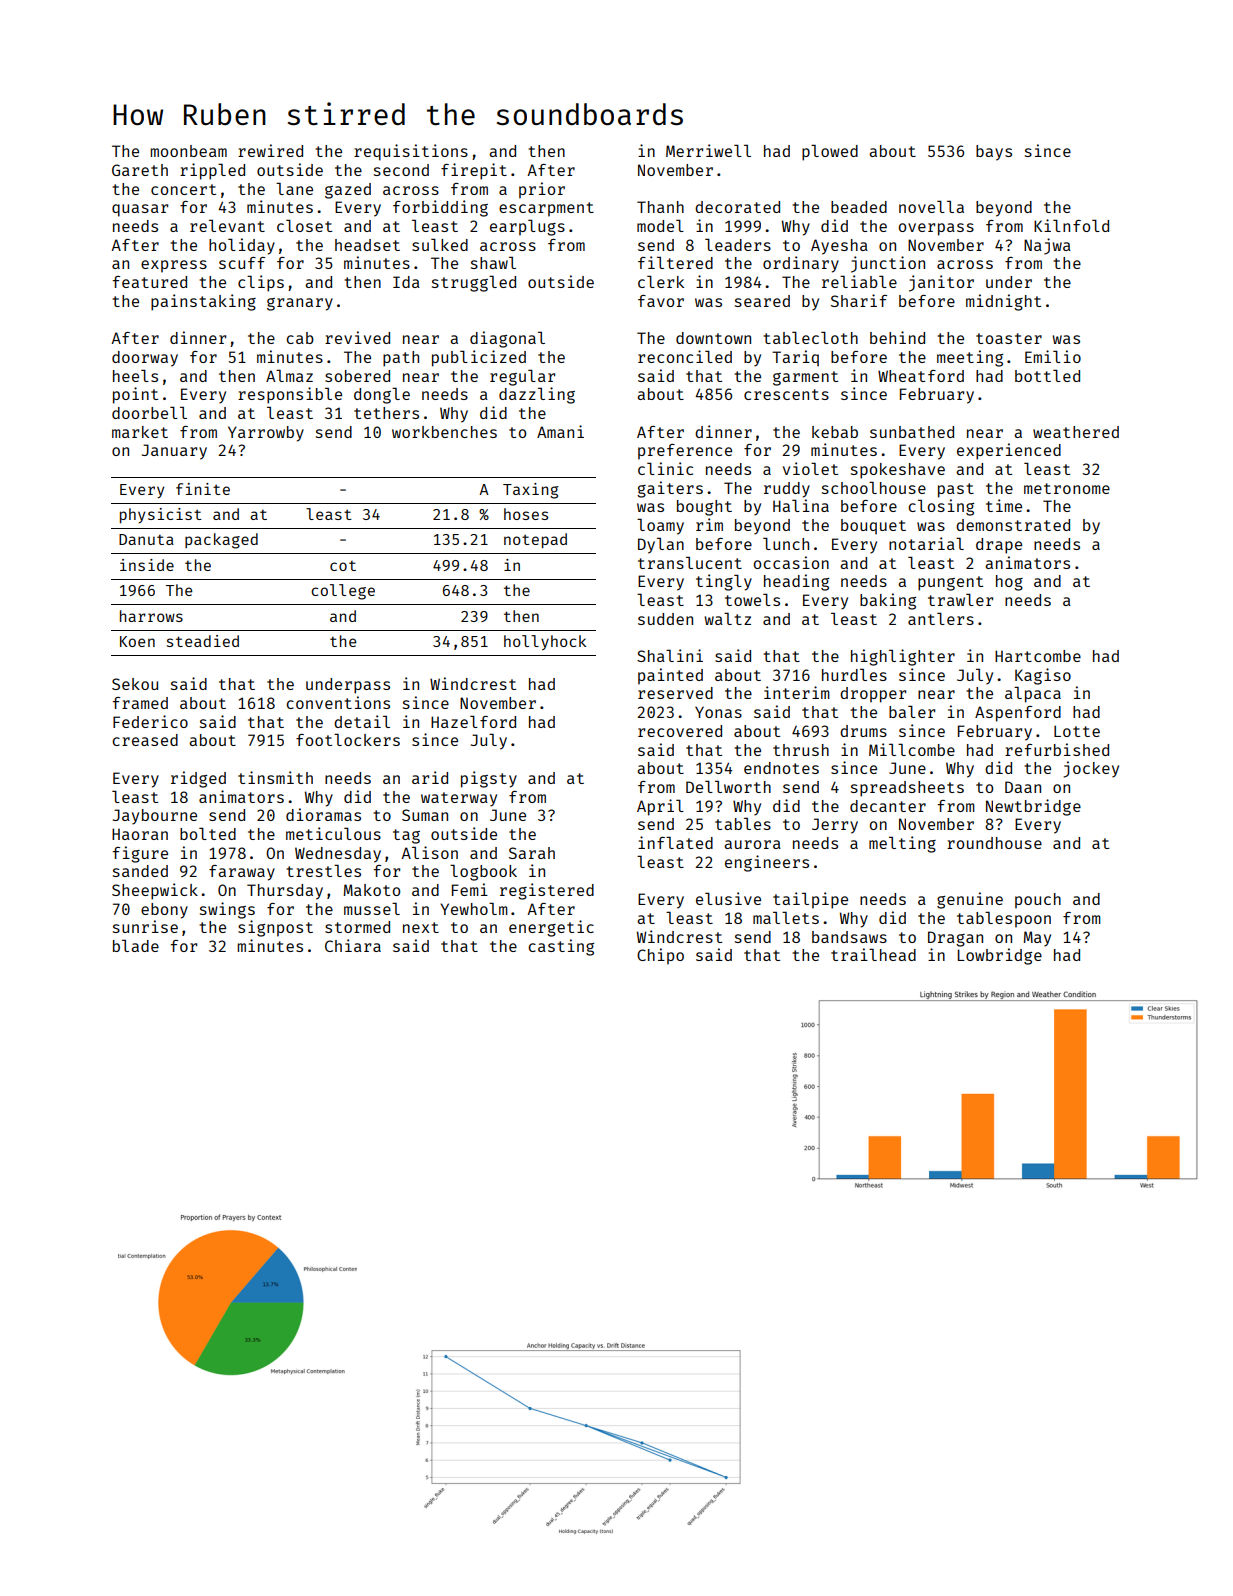 The image size is (1233, 1596). What do you see at coordinates (242, 873) in the screenshot?
I see `faraway` at bounding box center [242, 873].
